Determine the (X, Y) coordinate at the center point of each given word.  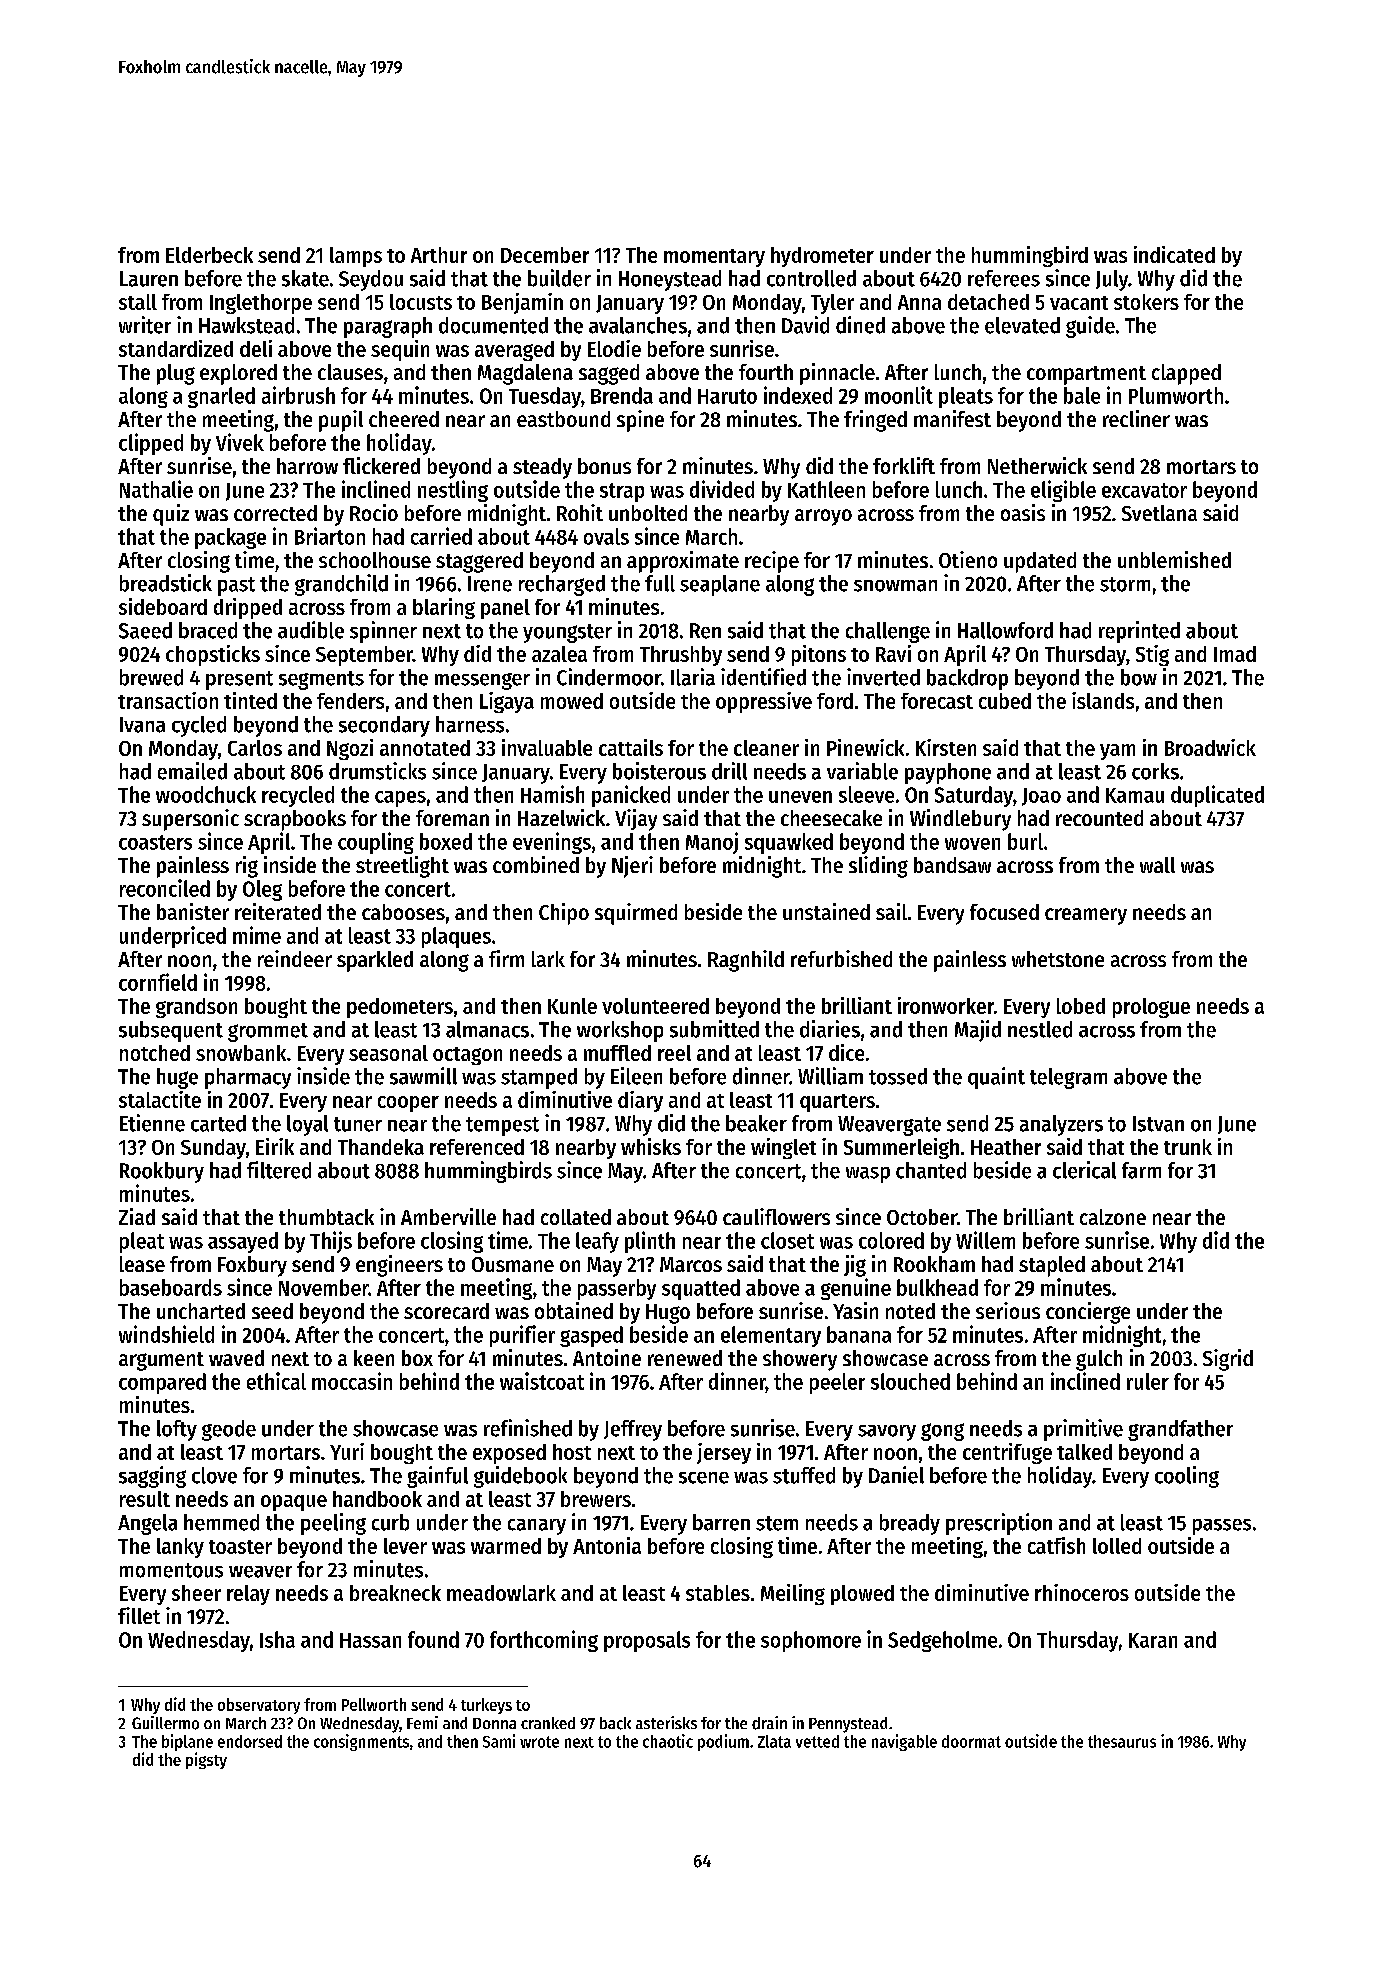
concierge (1088, 1313)
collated (576, 1217)
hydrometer (822, 257)
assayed (243, 1242)
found (433, 1639)
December (545, 255)
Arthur (439, 255)
